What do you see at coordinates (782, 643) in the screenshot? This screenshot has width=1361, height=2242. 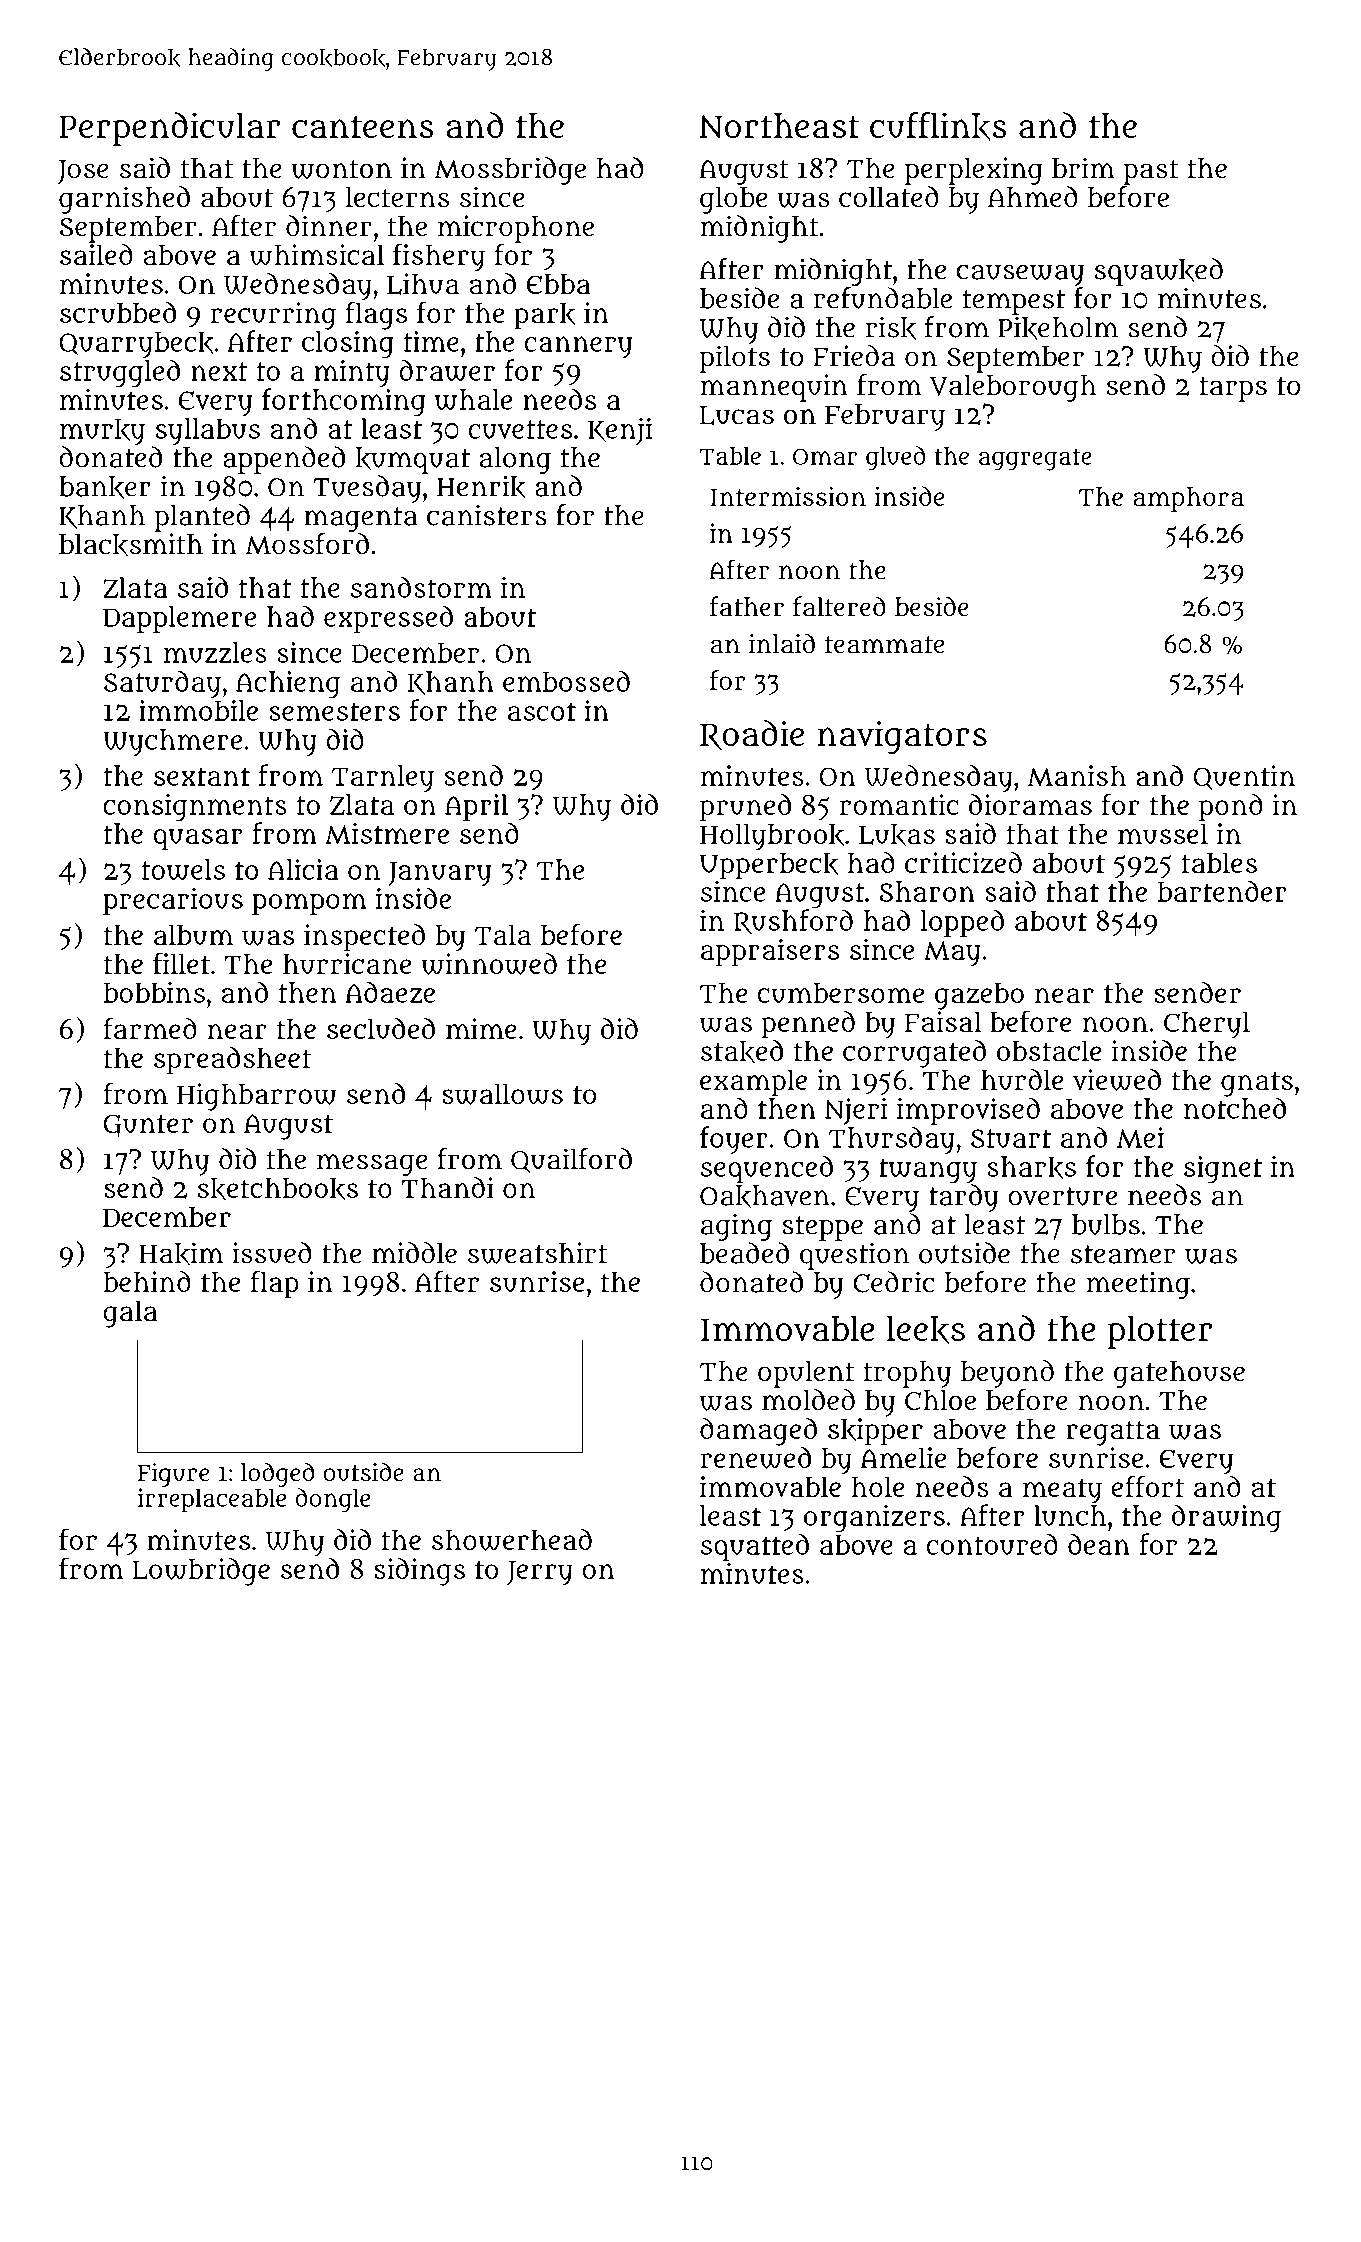 I see `inlaid` at bounding box center [782, 643].
